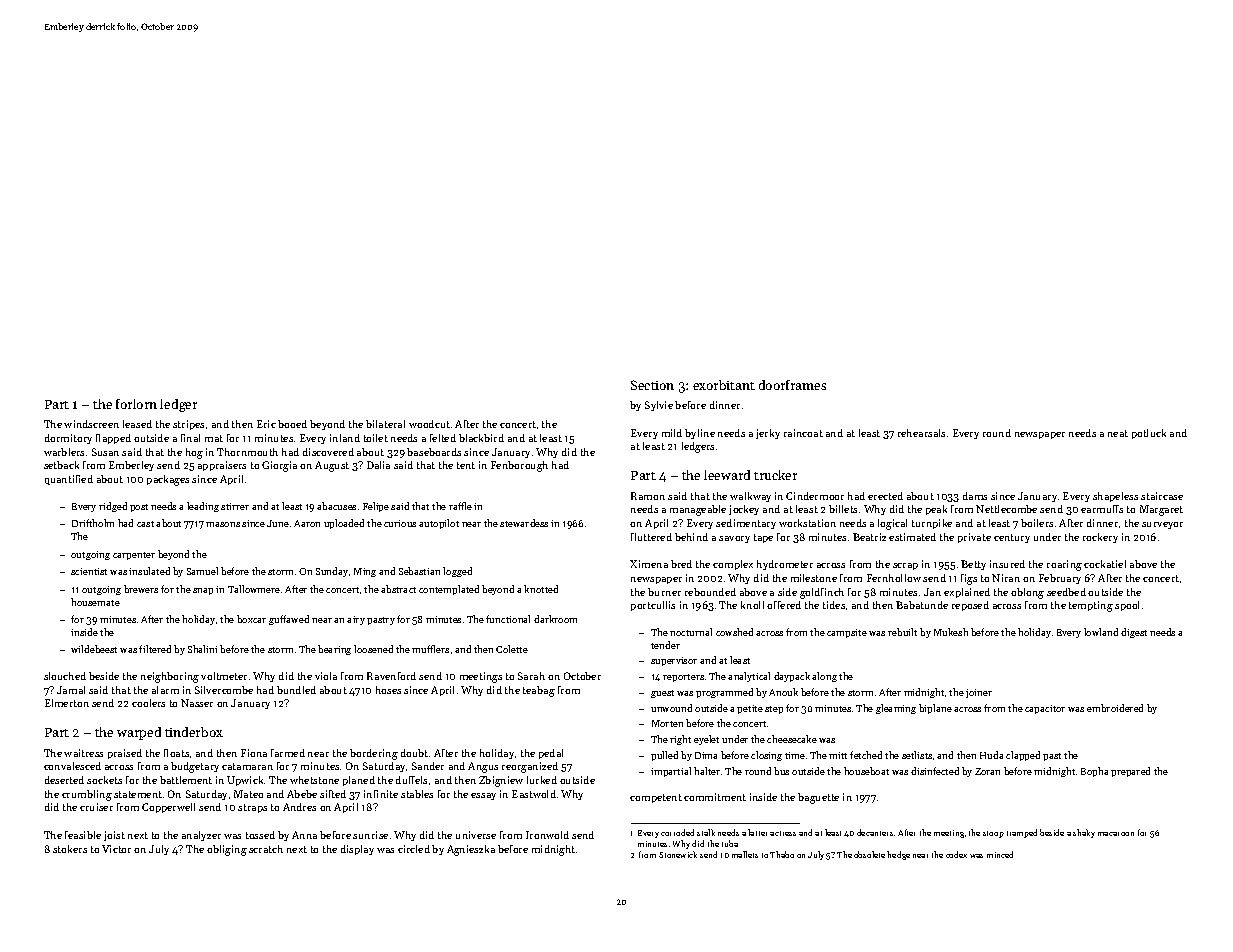 The width and height of the page is (1233, 952). Describe the element at coordinates (885, 496) in the page. I see `erected` at that location.
